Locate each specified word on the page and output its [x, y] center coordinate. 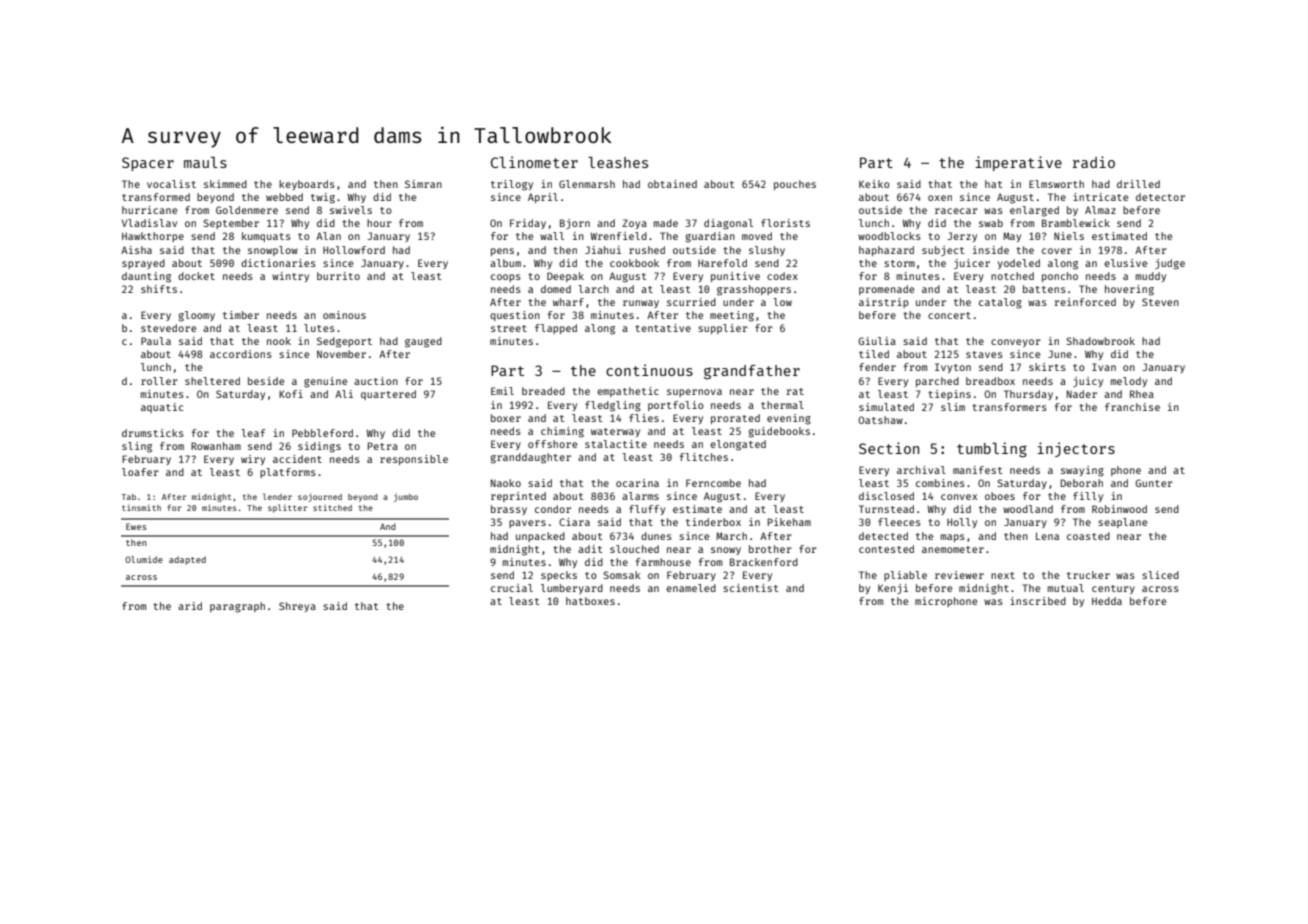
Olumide [144, 559]
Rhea [1142, 394]
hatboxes [590, 601]
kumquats [266, 237]
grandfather [752, 372]
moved [757, 236]
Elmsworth [1056, 184]
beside [266, 381]
